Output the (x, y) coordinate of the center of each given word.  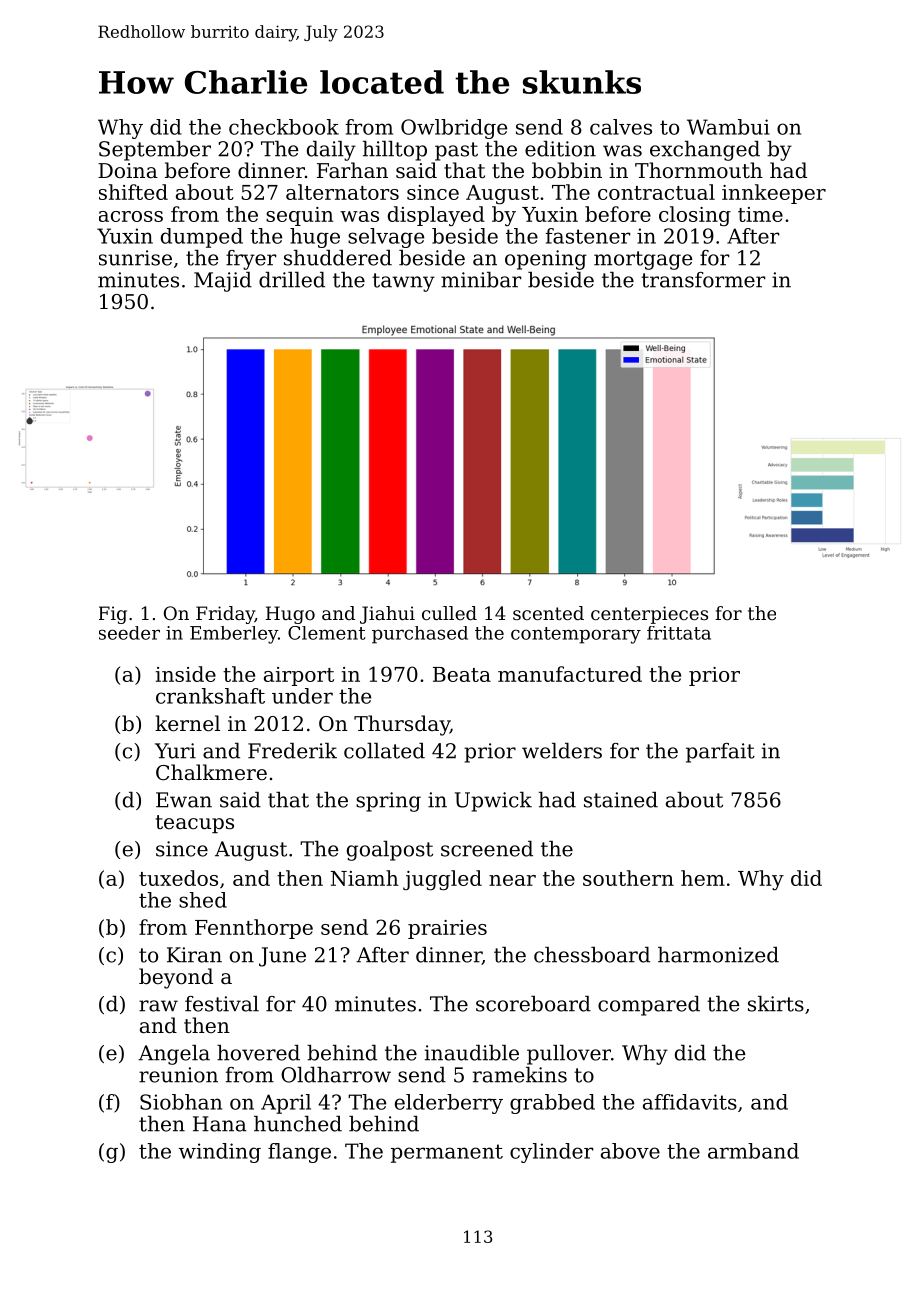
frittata (679, 633)
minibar (481, 280)
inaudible (472, 1053)
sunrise (135, 258)
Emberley (234, 635)
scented (548, 613)
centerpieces (649, 615)
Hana (220, 1124)
